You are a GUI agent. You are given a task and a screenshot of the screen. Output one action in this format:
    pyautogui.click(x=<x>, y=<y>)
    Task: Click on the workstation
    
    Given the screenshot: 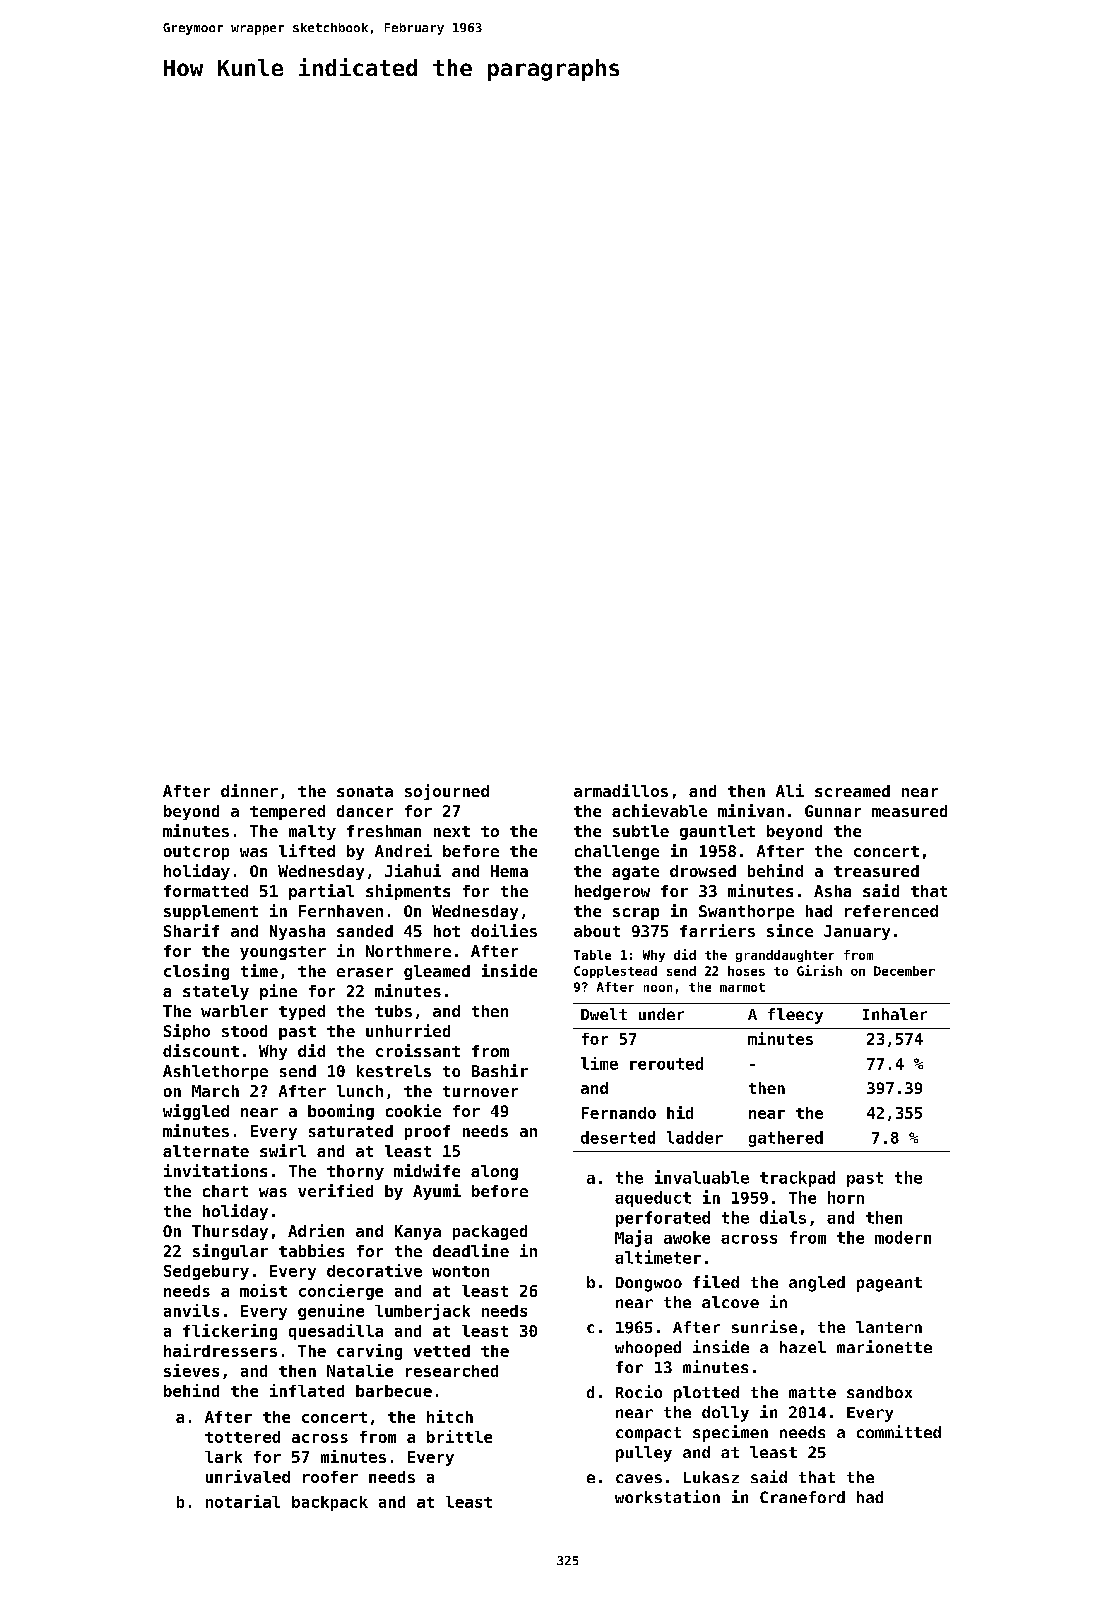 What is the action you would take?
    pyautogui.click(x=667, y=1496)
